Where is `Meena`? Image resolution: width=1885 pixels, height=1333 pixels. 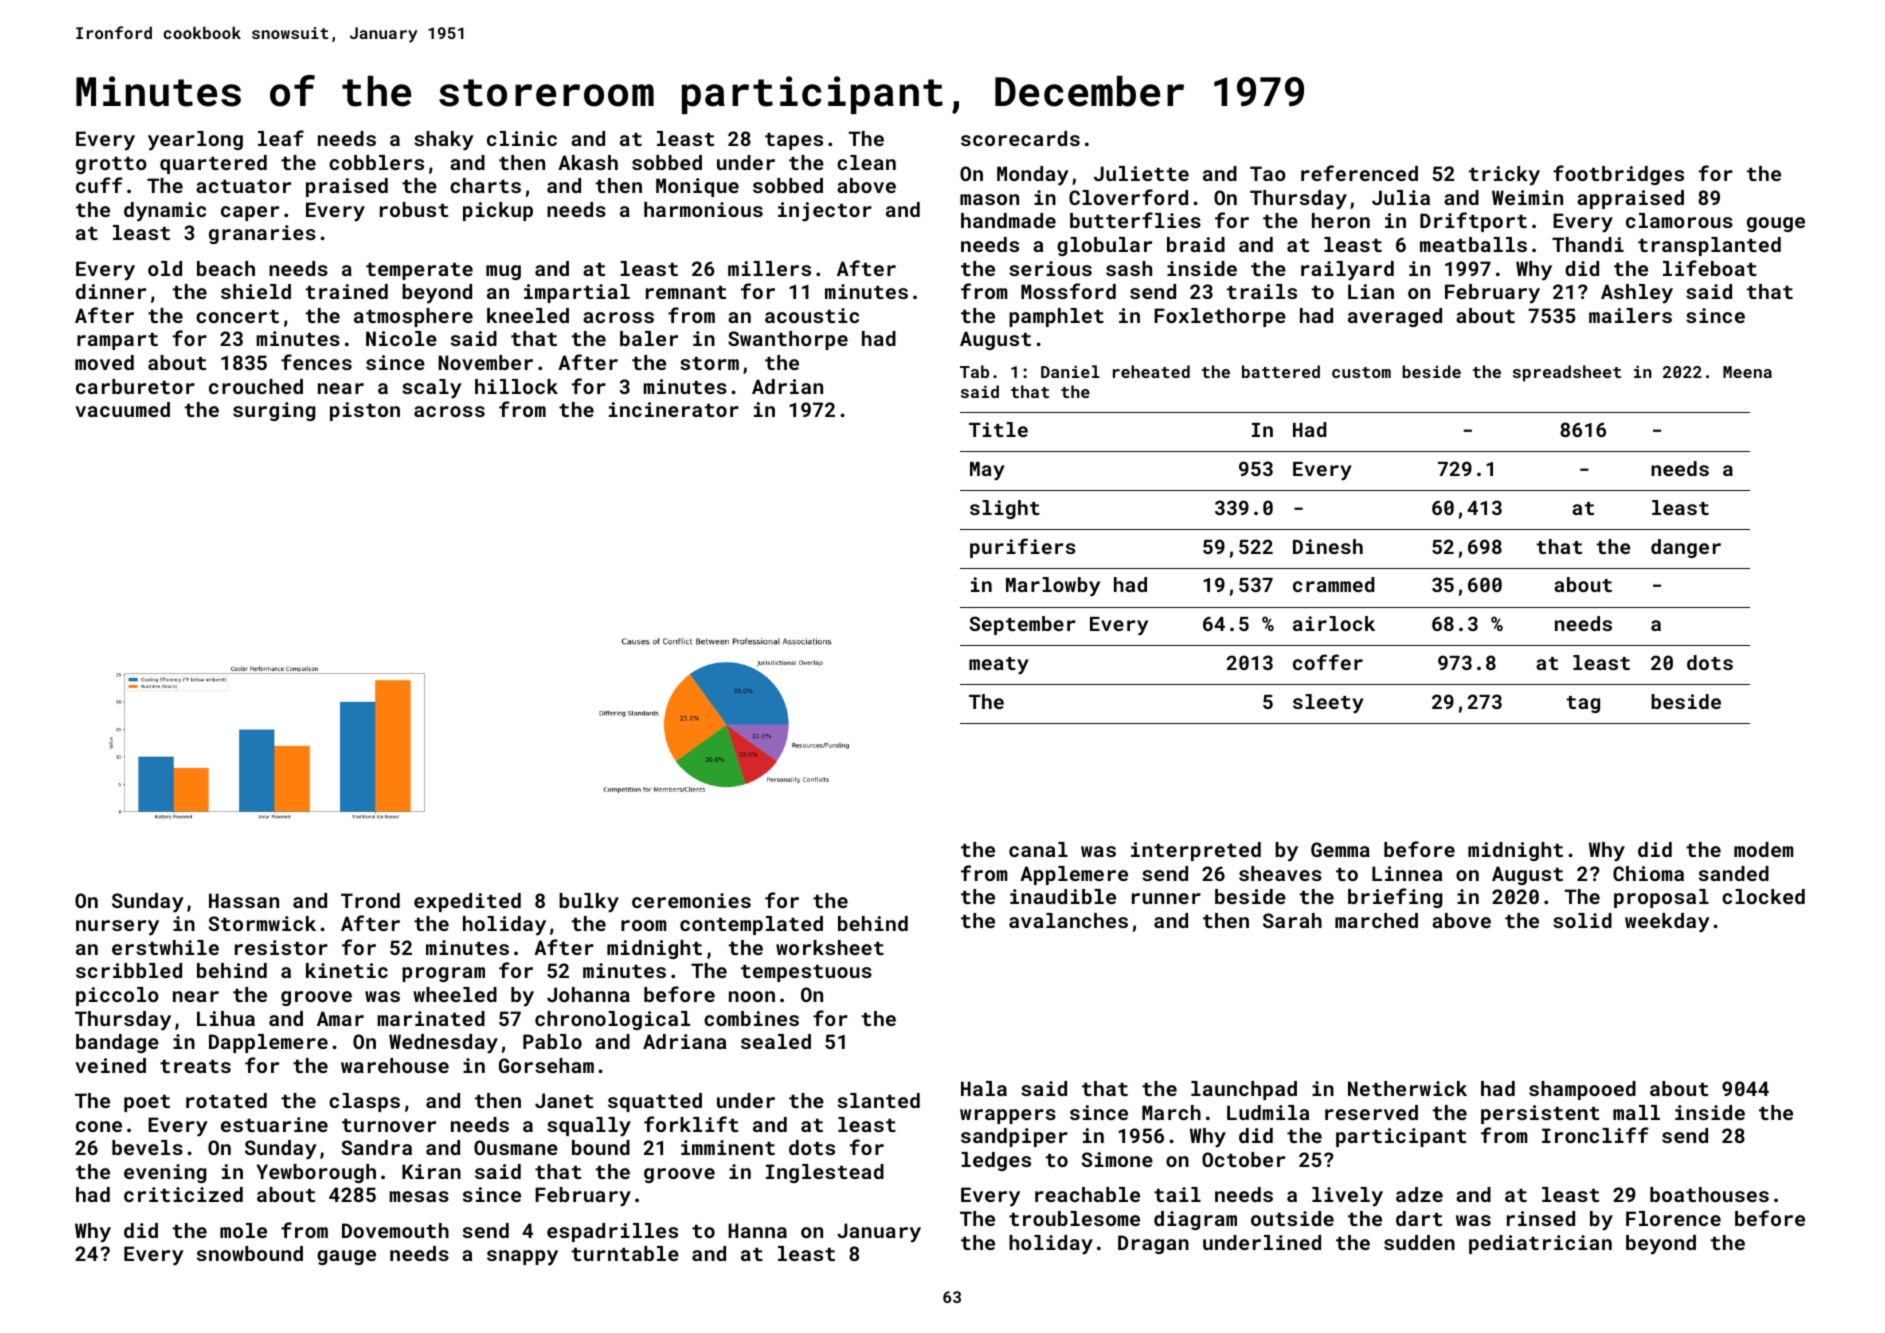
Meena is located at coordinates (1747, 372).
